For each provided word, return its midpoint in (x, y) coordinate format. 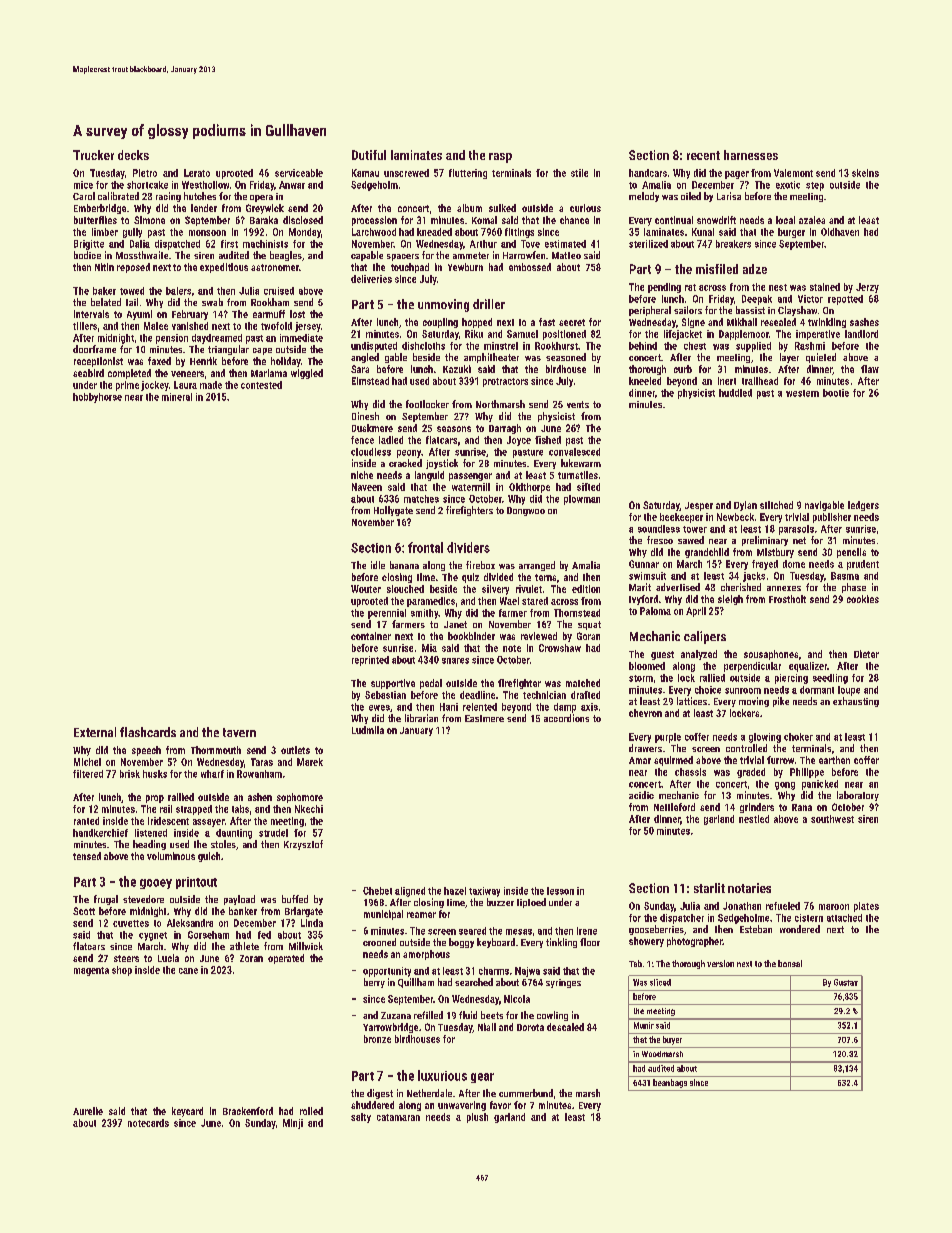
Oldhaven (840, 232)
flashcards (148, 732)
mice (83, 185)
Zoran (251, 958)
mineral (177, 397)
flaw (870, 369)
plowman (582, 500)
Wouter (366, 589)
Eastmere (484, 718)
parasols (796, 530)
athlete (244, 946)
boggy (461, 943)
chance (574, 220)
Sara (360, 369)
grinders (757, 808)
